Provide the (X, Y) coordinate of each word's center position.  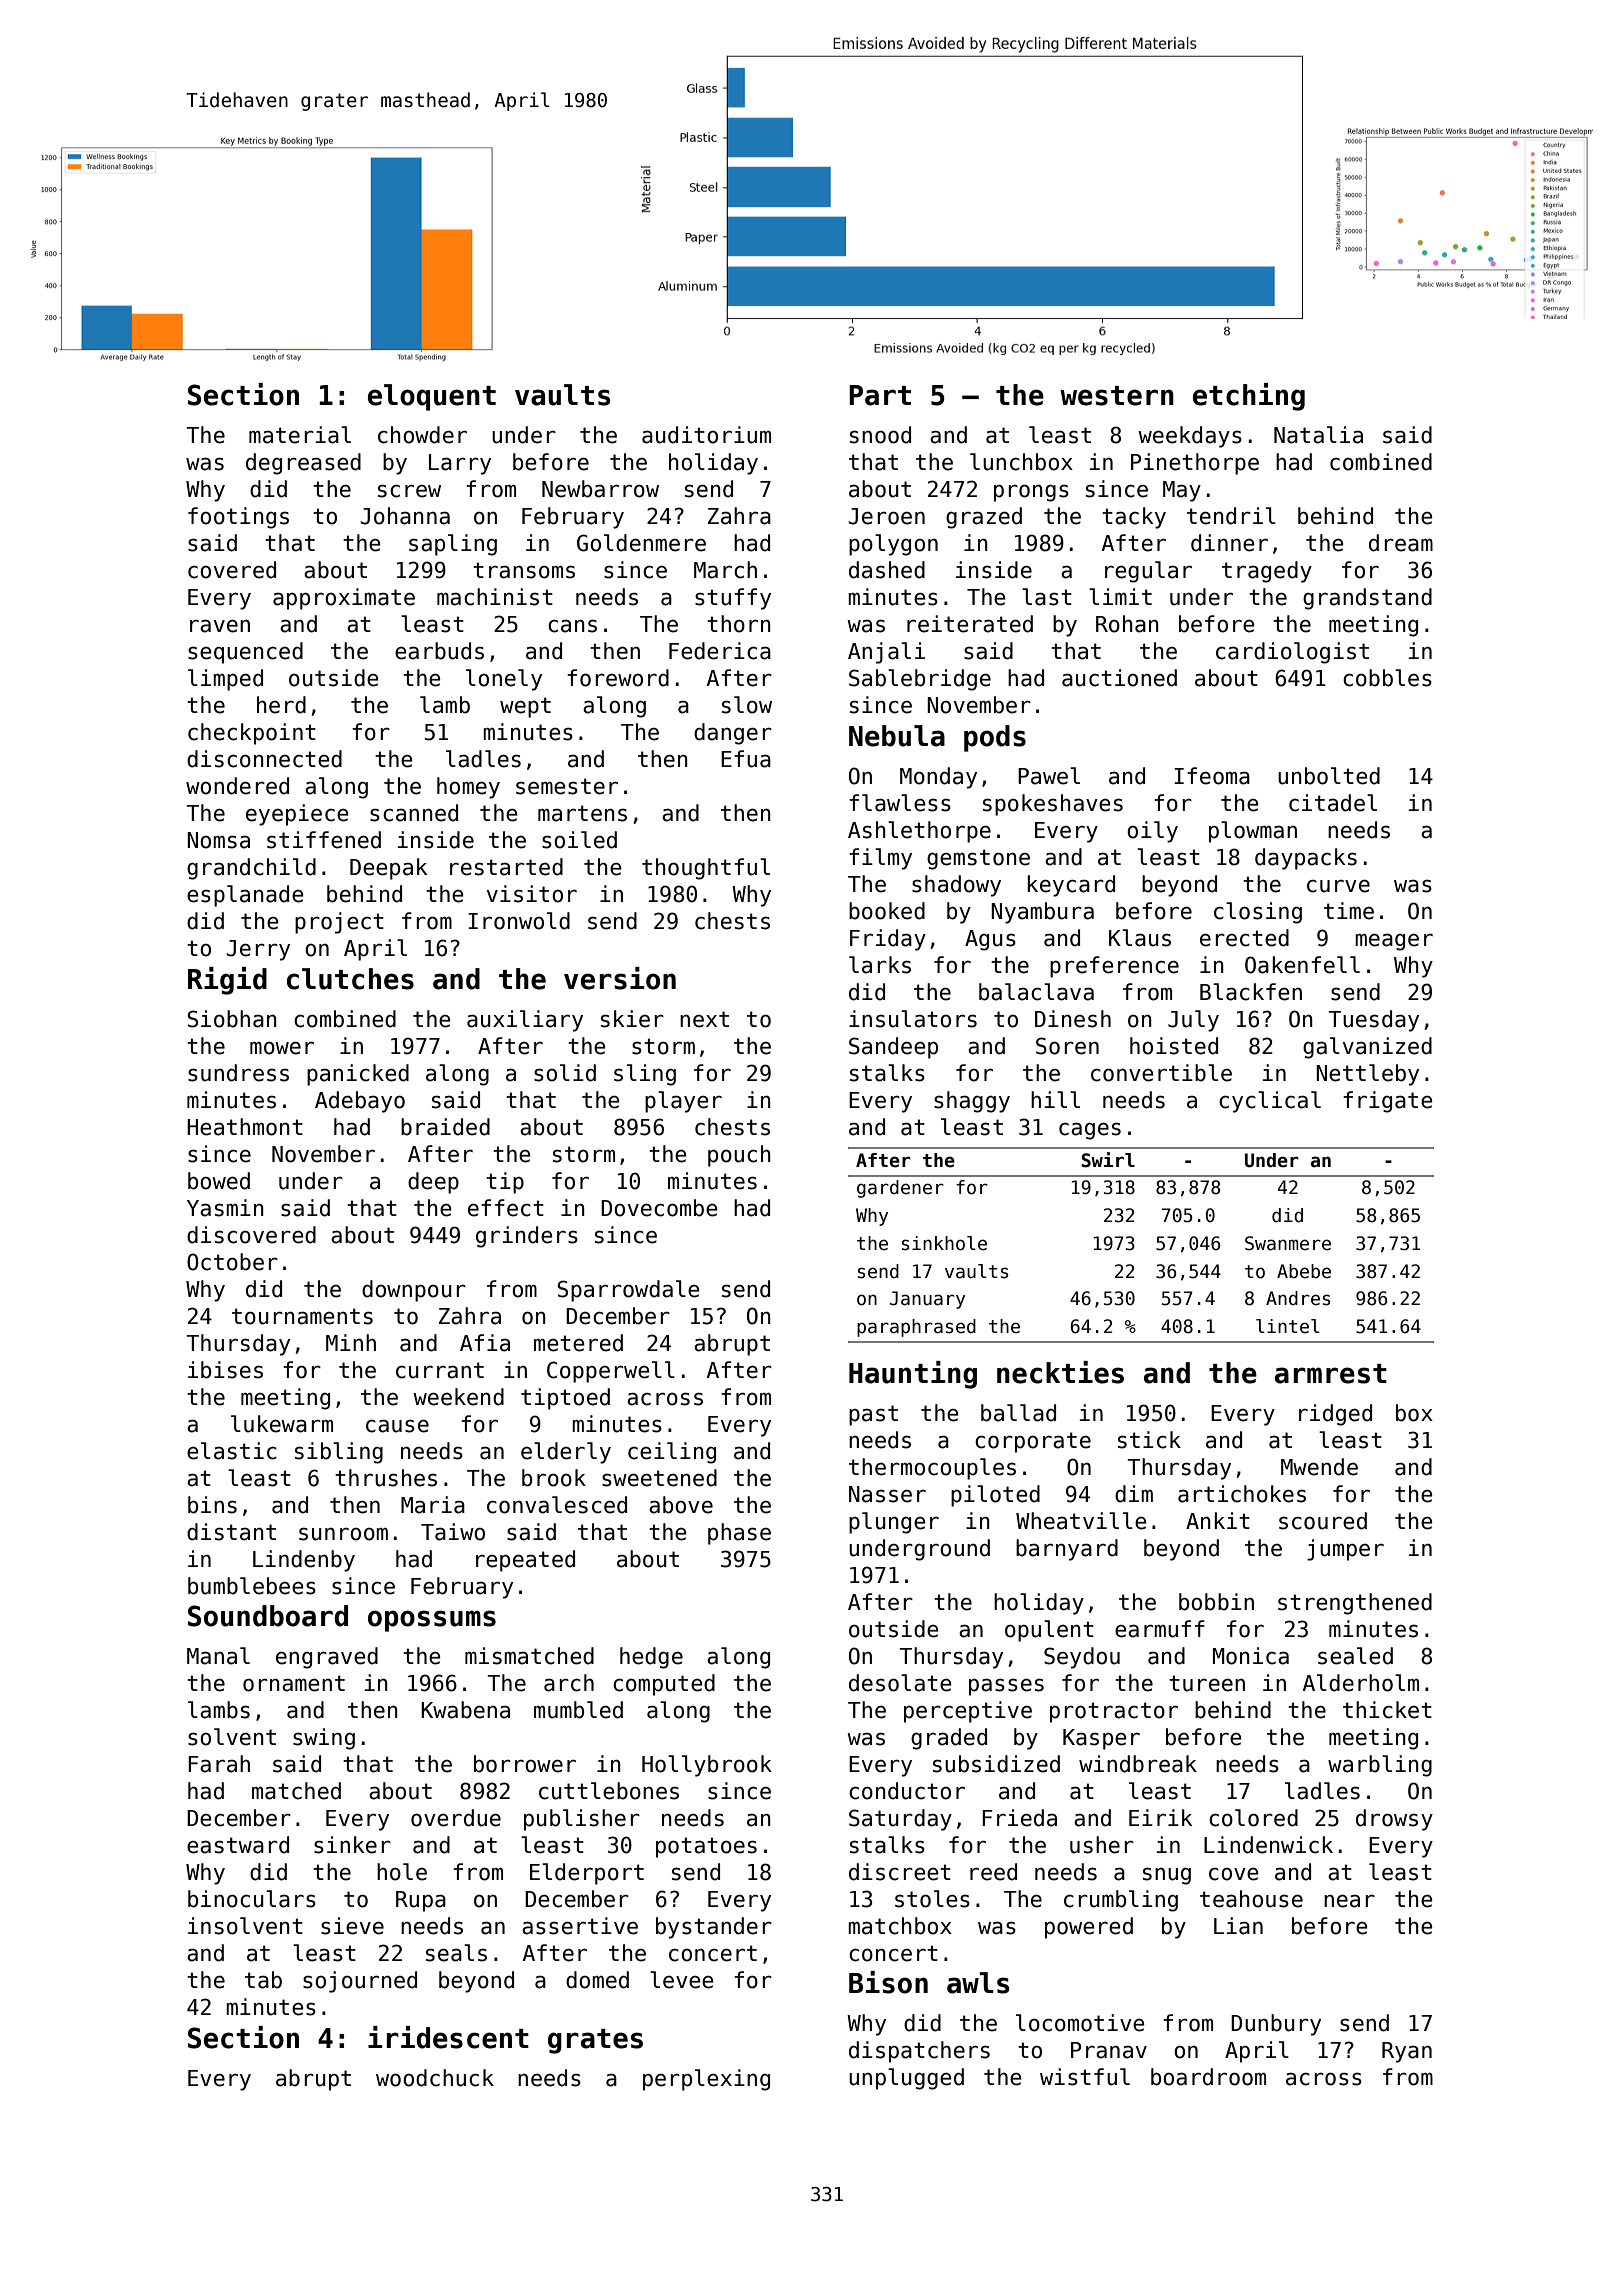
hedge (651, 1658)
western (1117, 396)
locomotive (1080, 2023)
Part (880, 395)
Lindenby (304, 1561)
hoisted (1174, 1046)
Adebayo (360, 1102)
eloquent (432, 397)
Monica (1251, 1656)
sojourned (360, 1982)
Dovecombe (659, 1208)
